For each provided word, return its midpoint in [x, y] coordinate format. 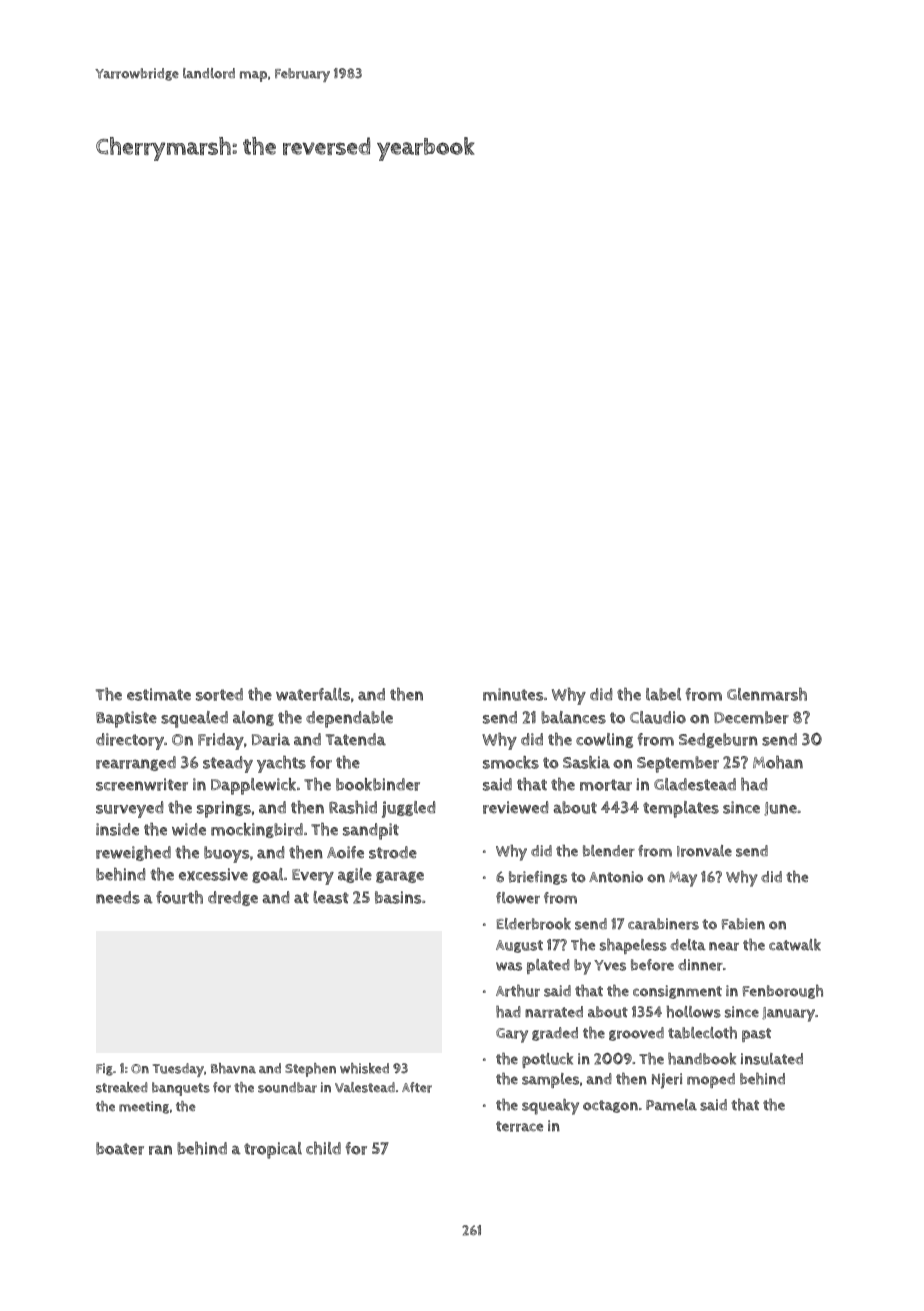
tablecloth [702, 1032]
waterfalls [313, 694]
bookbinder [378, 784]
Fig [104, 1069]
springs [224, 809]
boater [120, 1148]
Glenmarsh [767, 694]
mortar [606, 785]
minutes [513, 694]
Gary [512, 1035]
